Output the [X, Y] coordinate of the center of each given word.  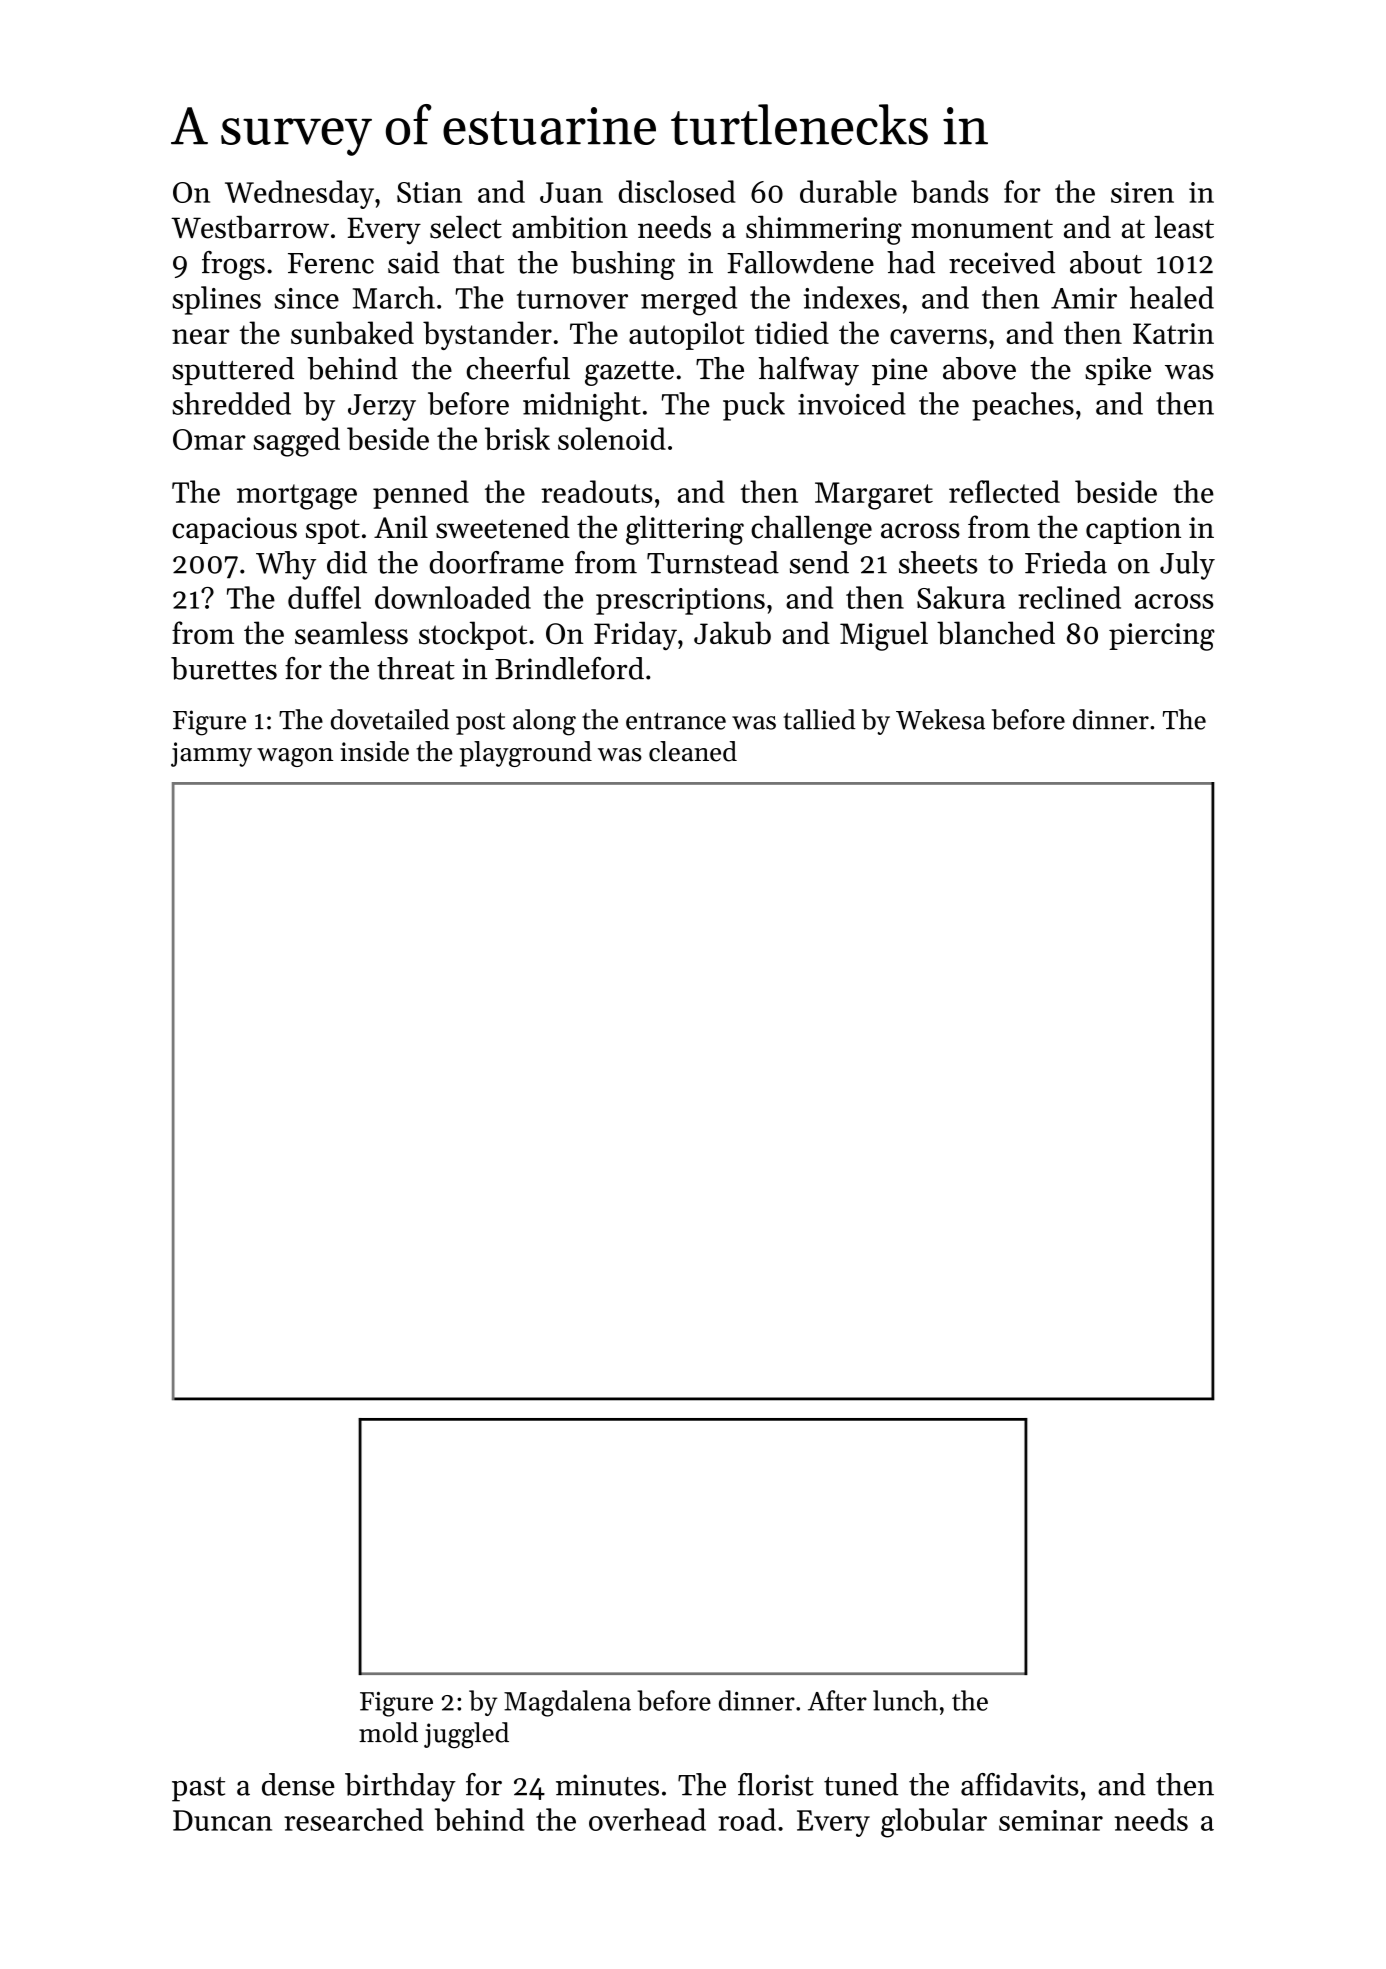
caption [1133, 530]
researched [353, 1819]
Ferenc [331, 263]
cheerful [518, 368]
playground [526, 754]
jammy [211, 754]
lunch [905, 1700]
